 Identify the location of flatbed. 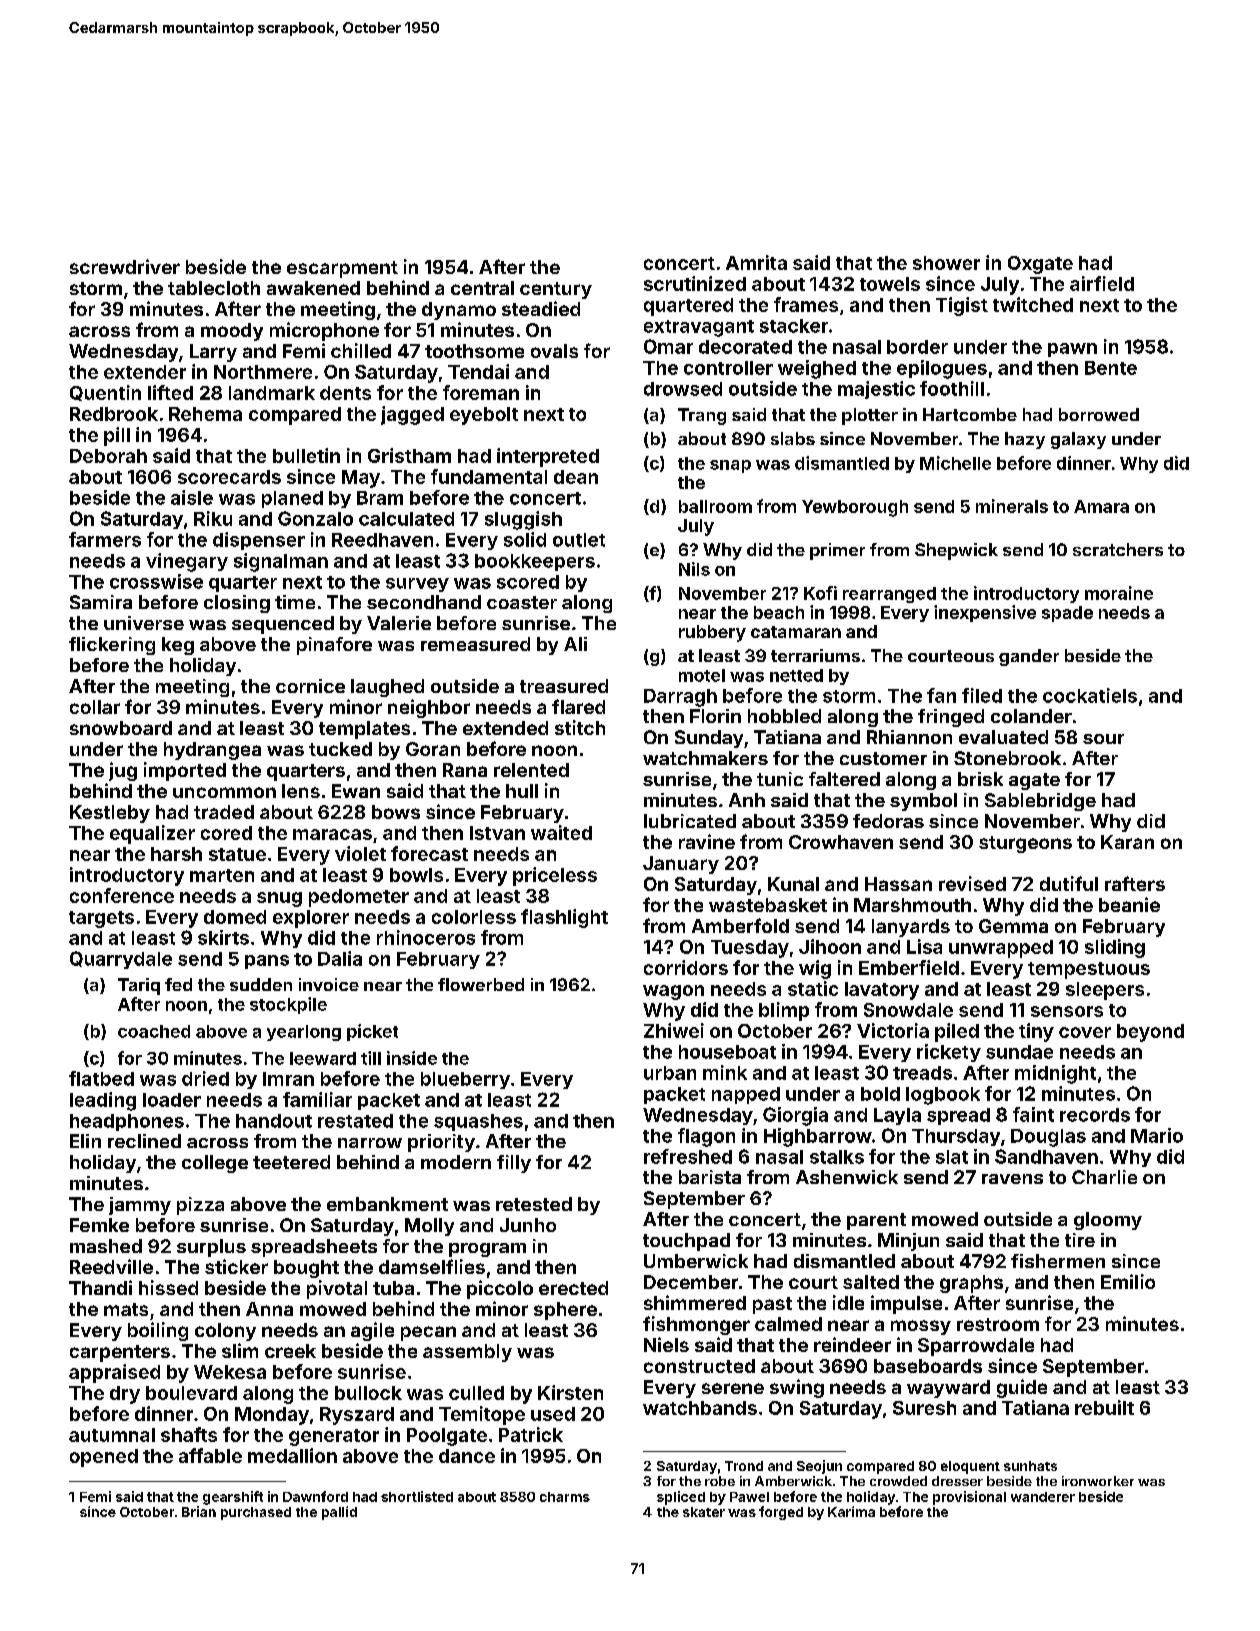
(101, 1078).
